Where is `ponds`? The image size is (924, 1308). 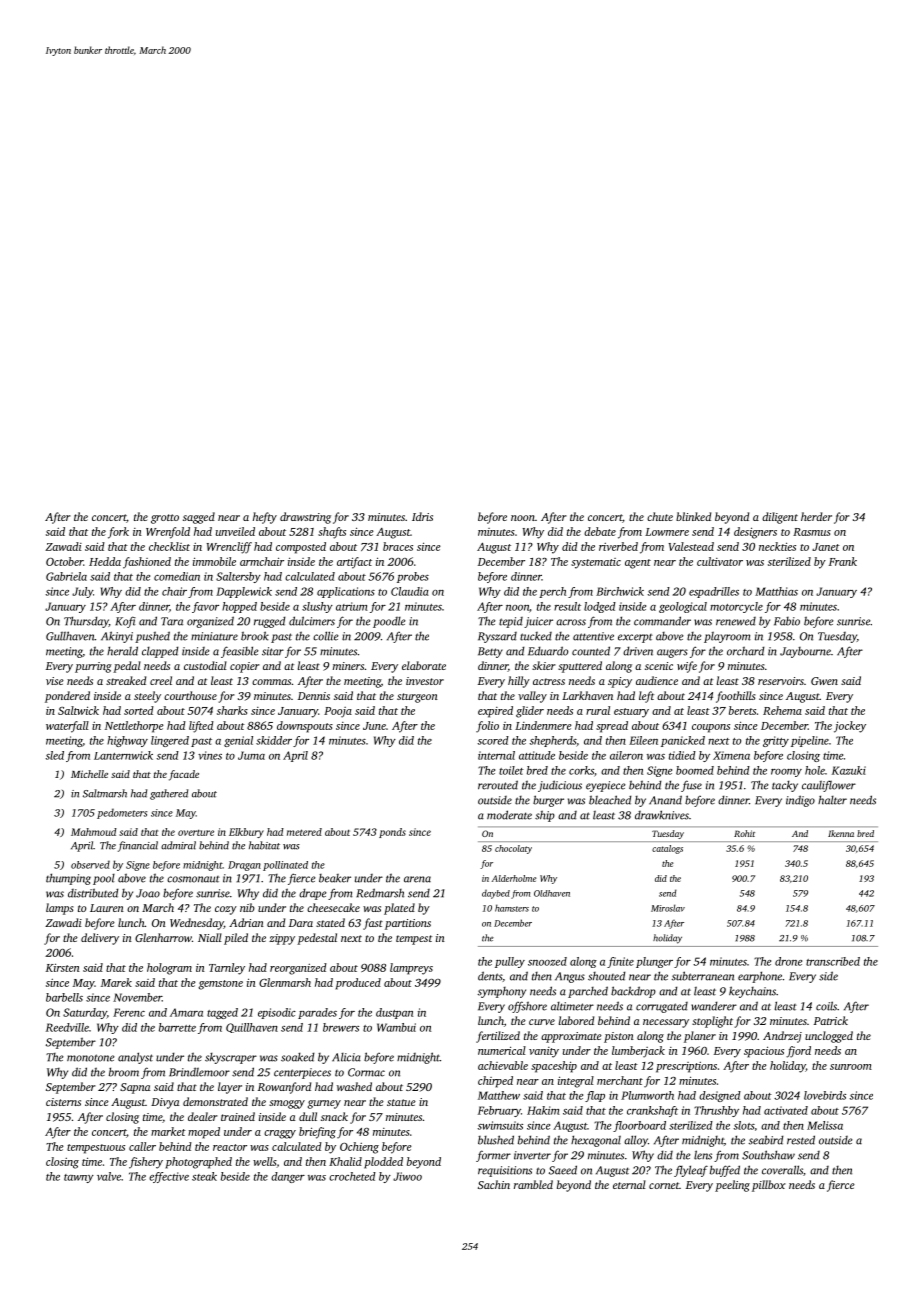
ponds is located at coordinates (392, 833).
